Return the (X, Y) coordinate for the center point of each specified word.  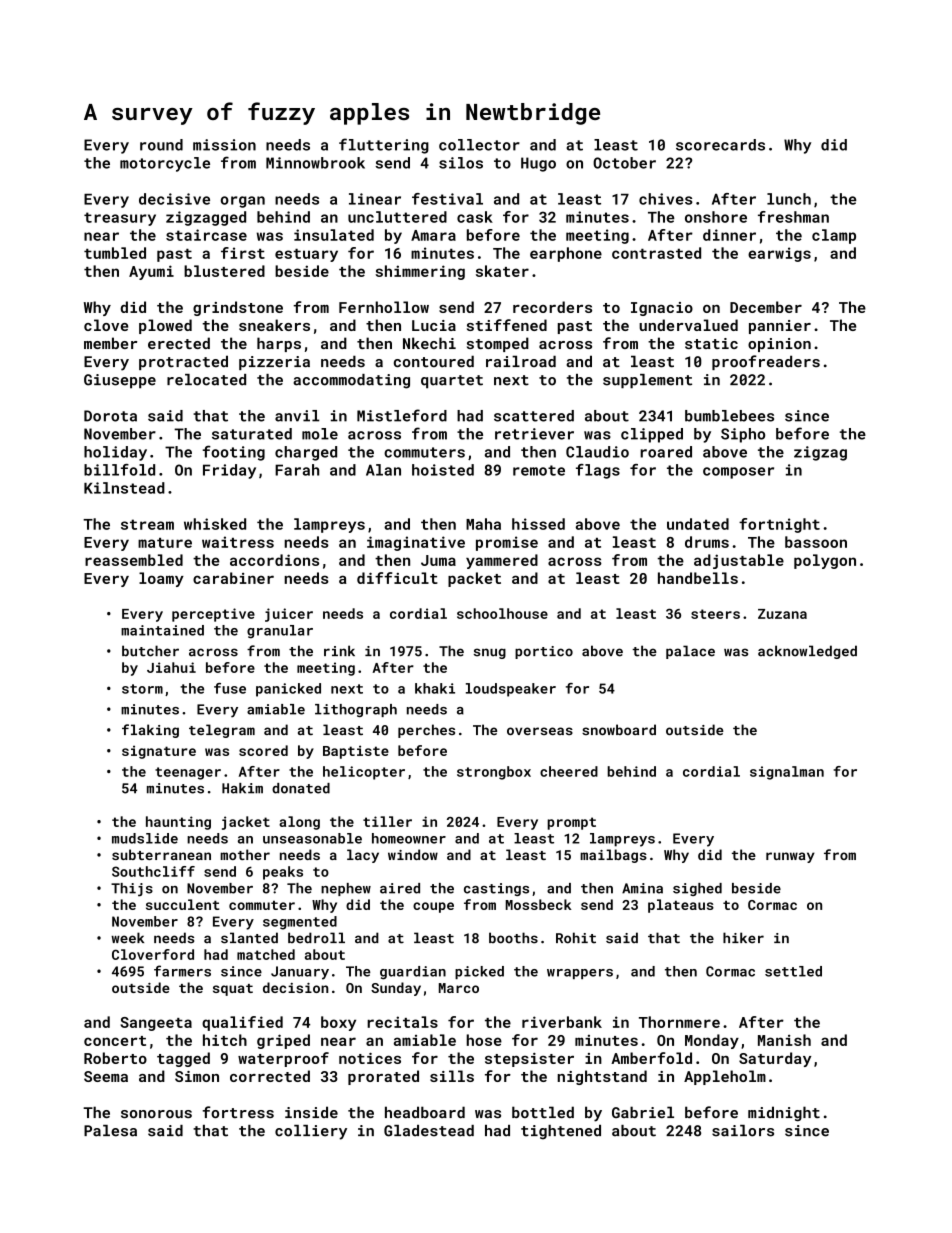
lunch (789, 199)
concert (115, 1041)
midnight (784, 1113)
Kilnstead (124, 488)
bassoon (816, 542)
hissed (538, 524)
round (161, 145)
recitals (402, 1022)
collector (479, 145)
